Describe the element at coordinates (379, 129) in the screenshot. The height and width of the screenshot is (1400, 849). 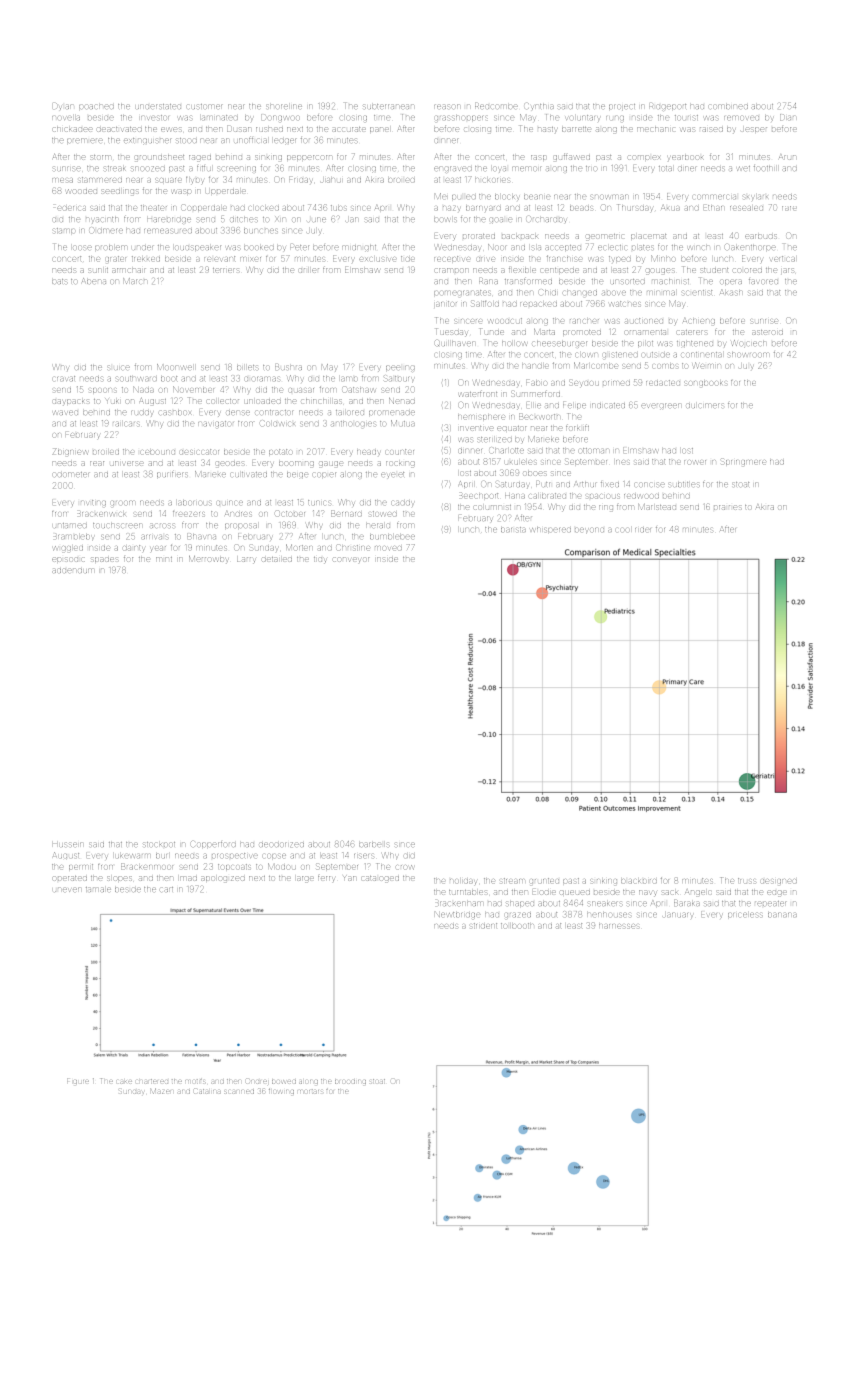
I see `panel` at that location.
